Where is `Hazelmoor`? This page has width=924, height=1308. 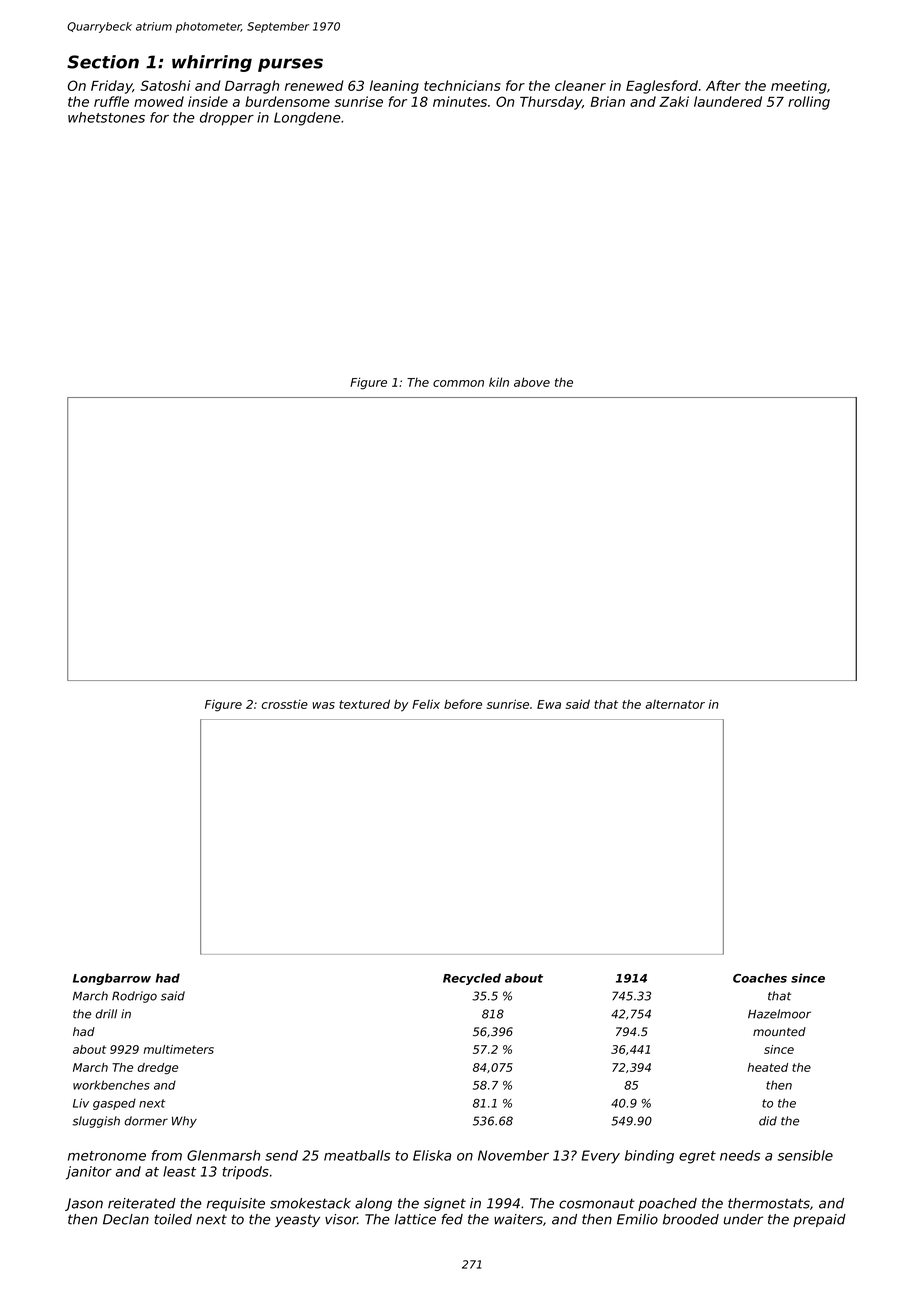 Hazelmoor is located at coordinates (779, 1014).
